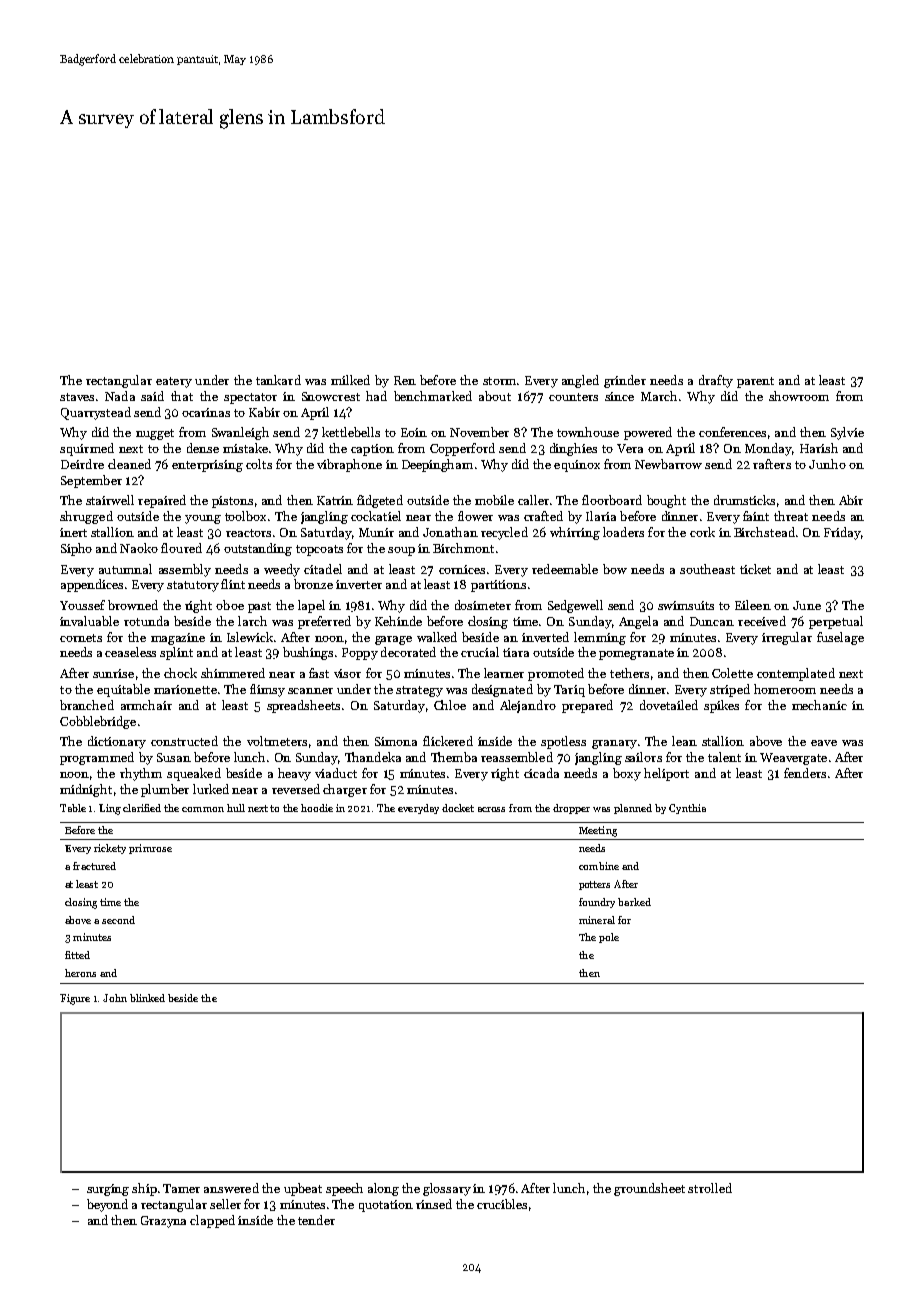 The height and width of the document is (1314, 924). What do you see at coordinates (597, 903) in the document?
I see `foundry` at bounding box center [597, 903].
